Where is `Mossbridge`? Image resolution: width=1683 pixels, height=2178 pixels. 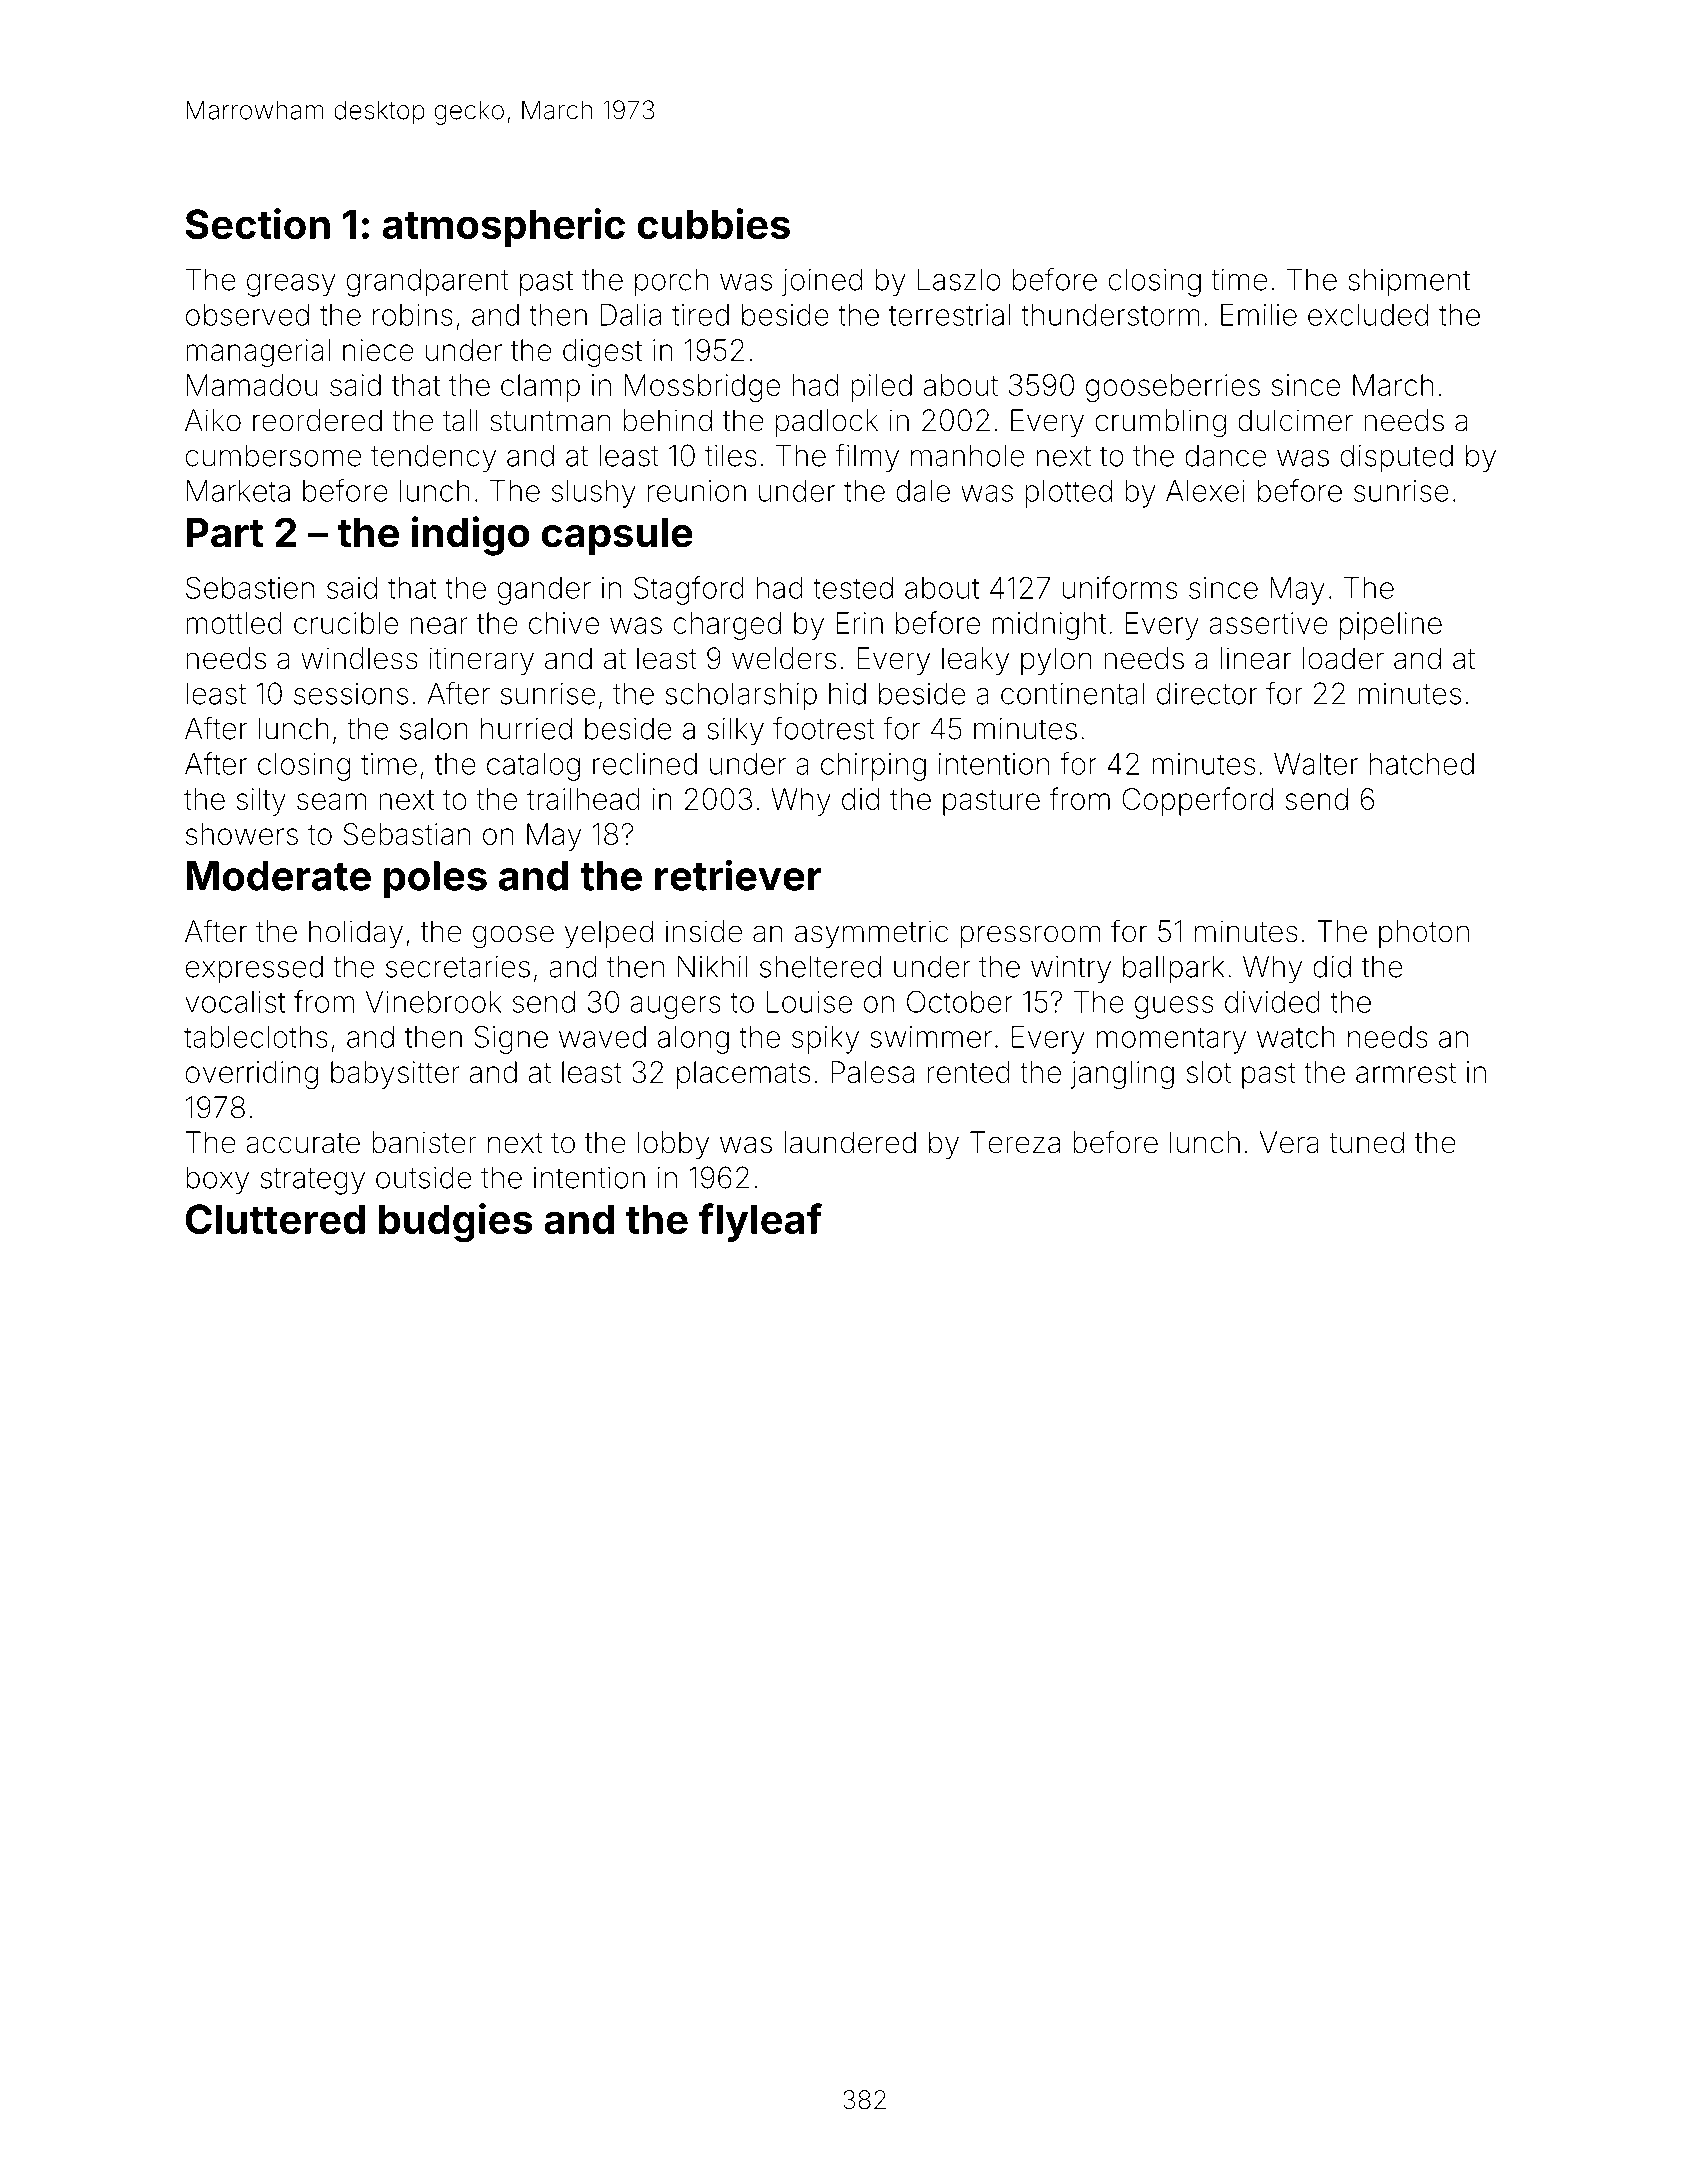
Mossbridge is located at coordinates (702, 388).
